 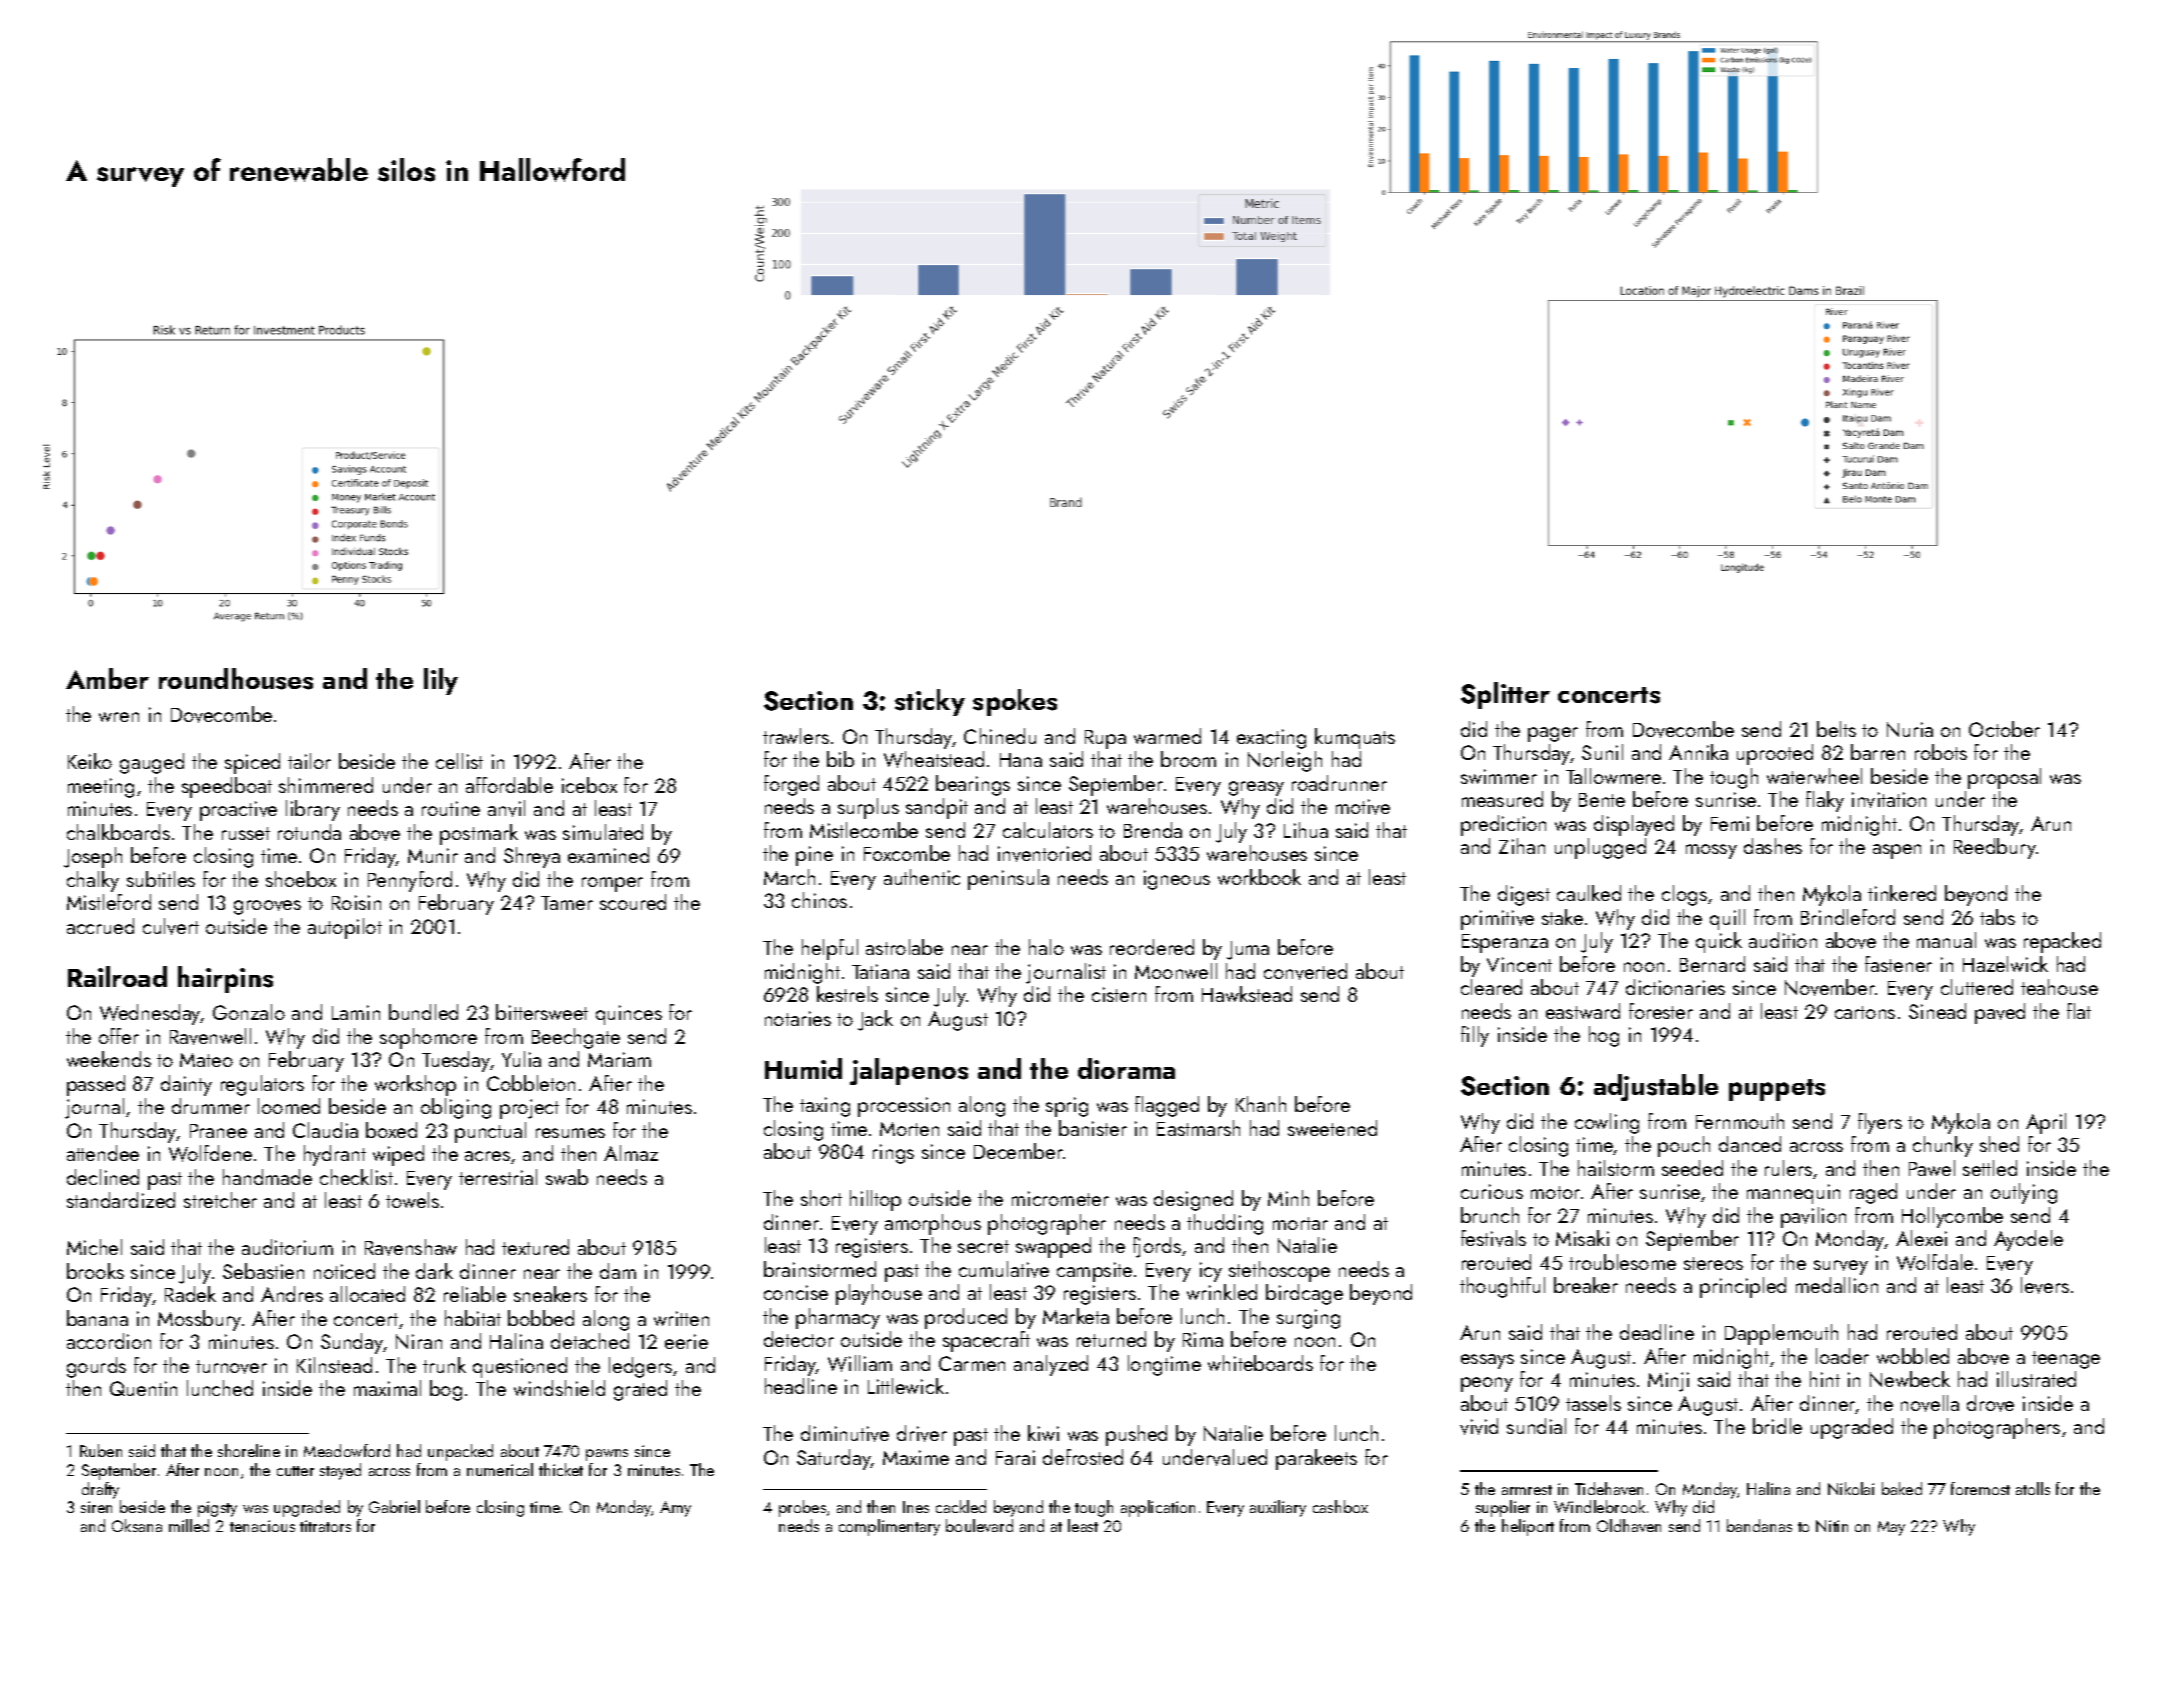 I want to click on milled, so click(x=189, y=1525).
